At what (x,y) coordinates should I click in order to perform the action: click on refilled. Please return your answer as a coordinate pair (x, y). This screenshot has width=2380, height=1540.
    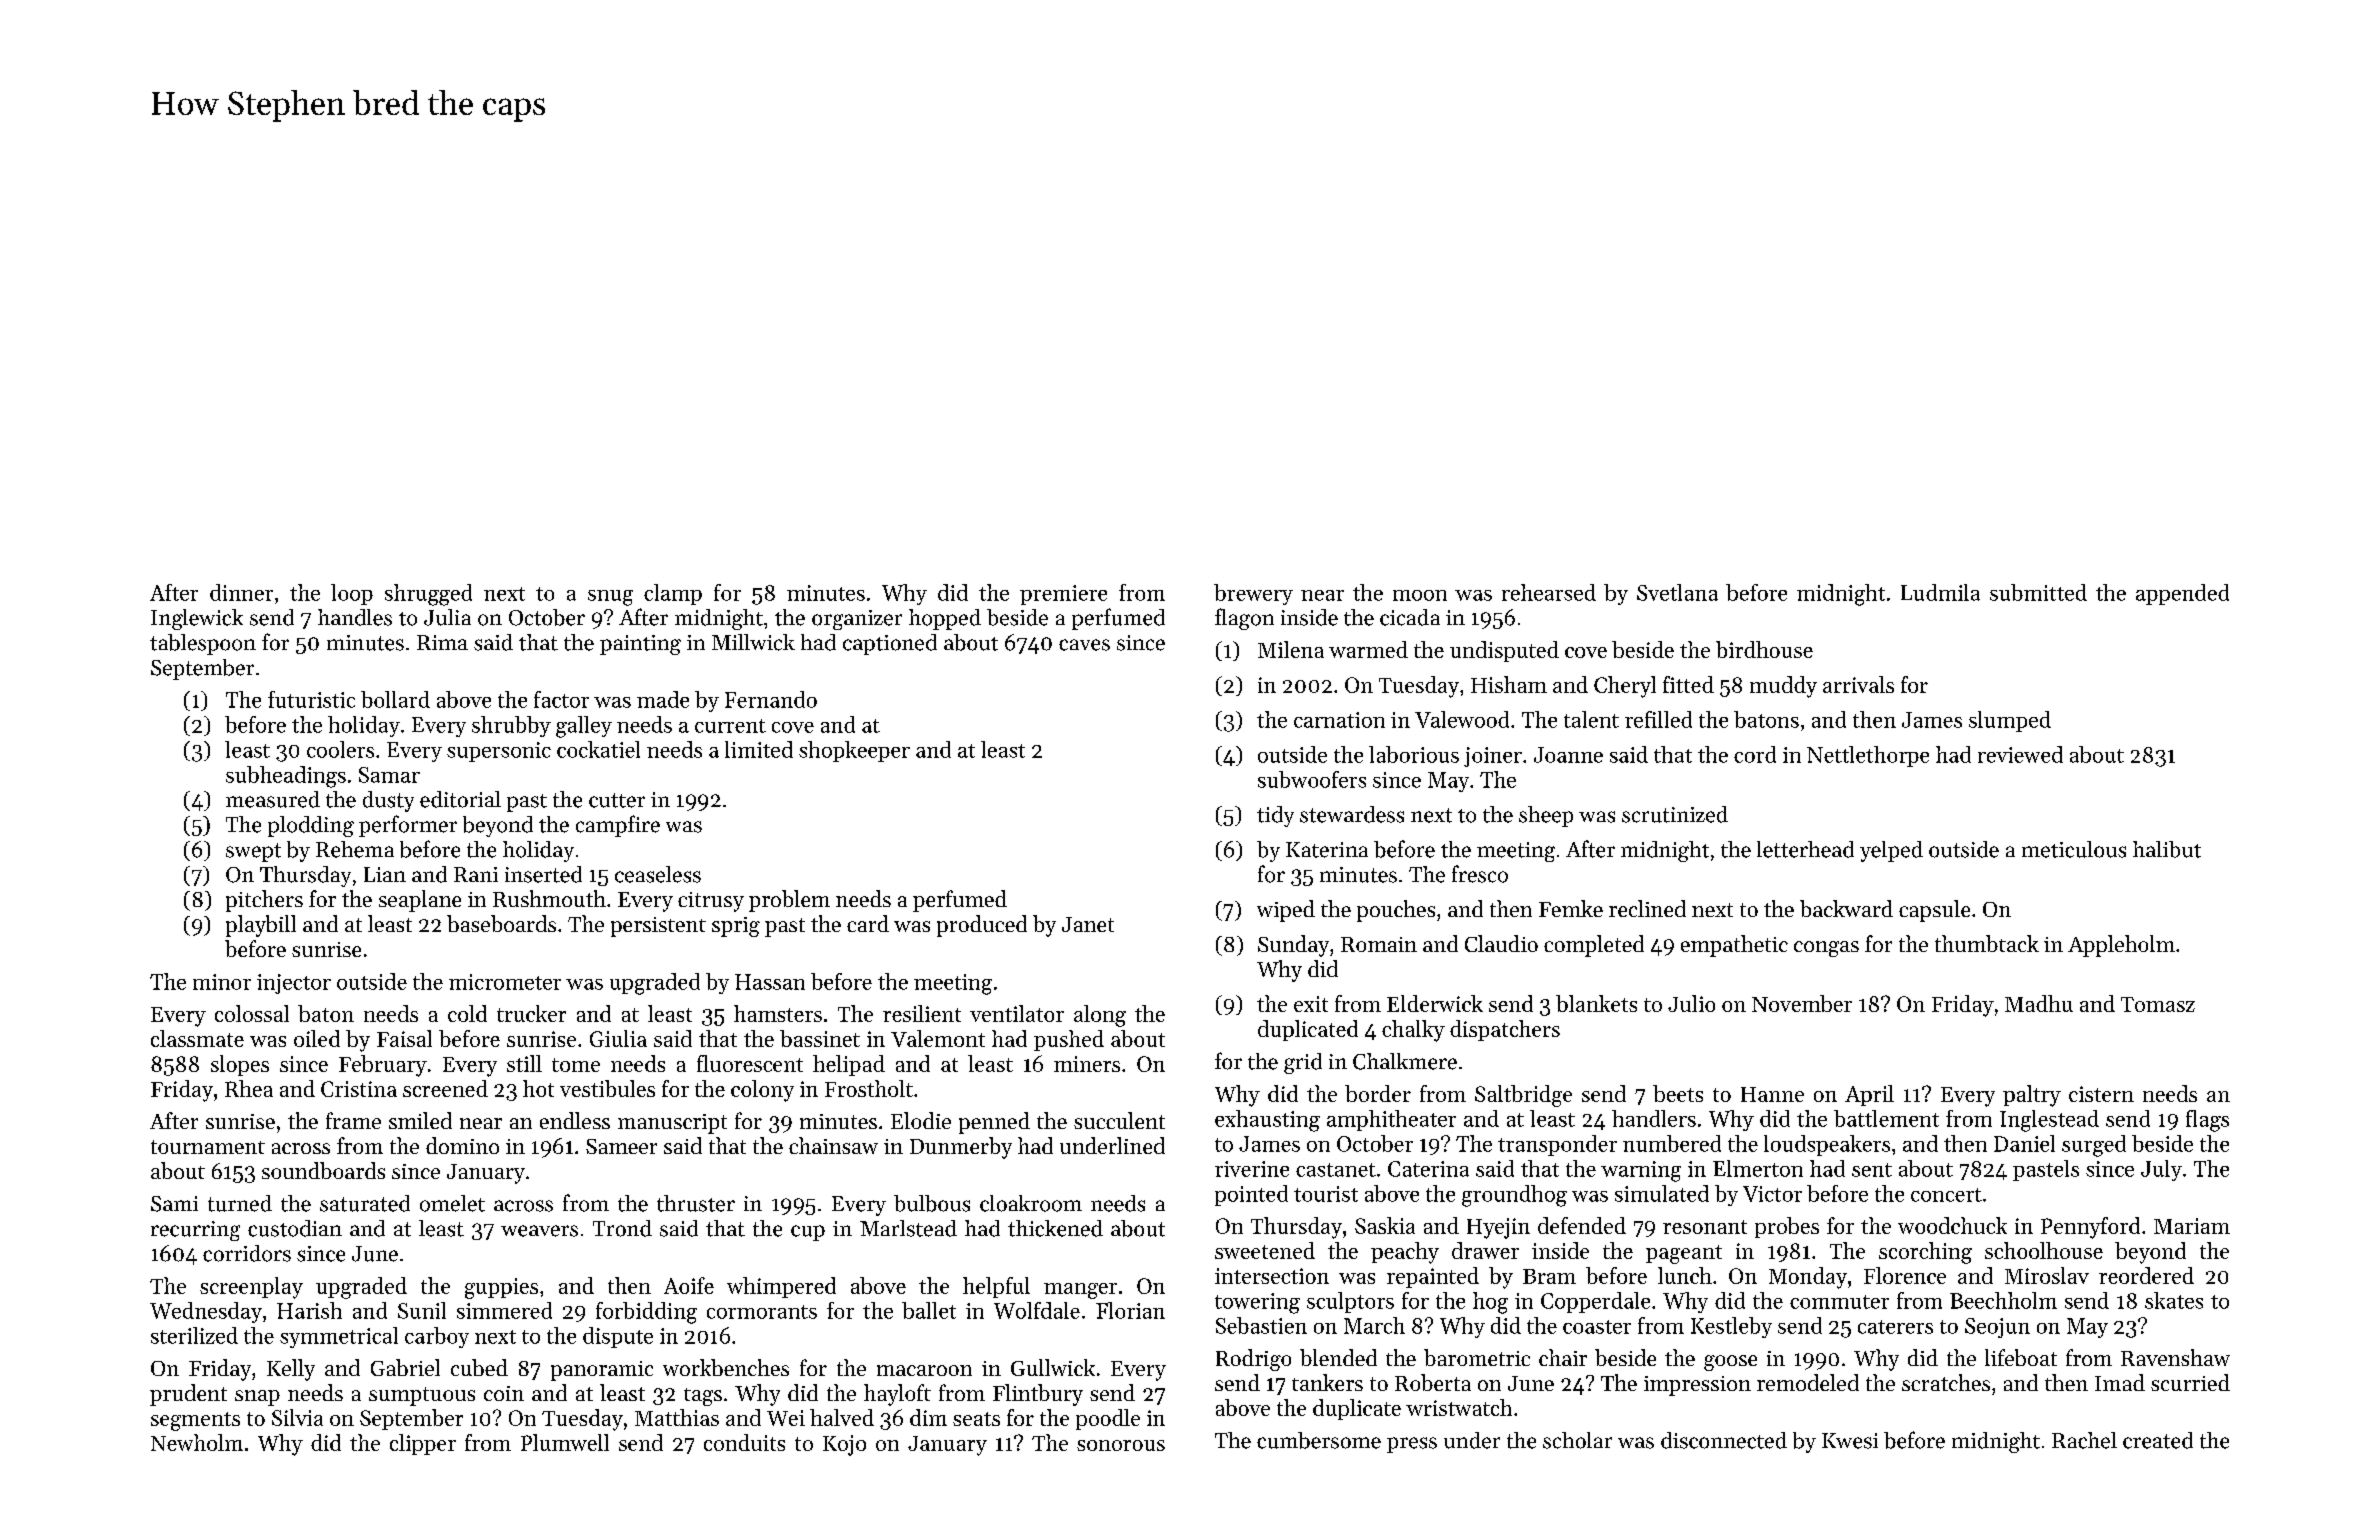
    Looking at the image, I should click on (1658, 719).
